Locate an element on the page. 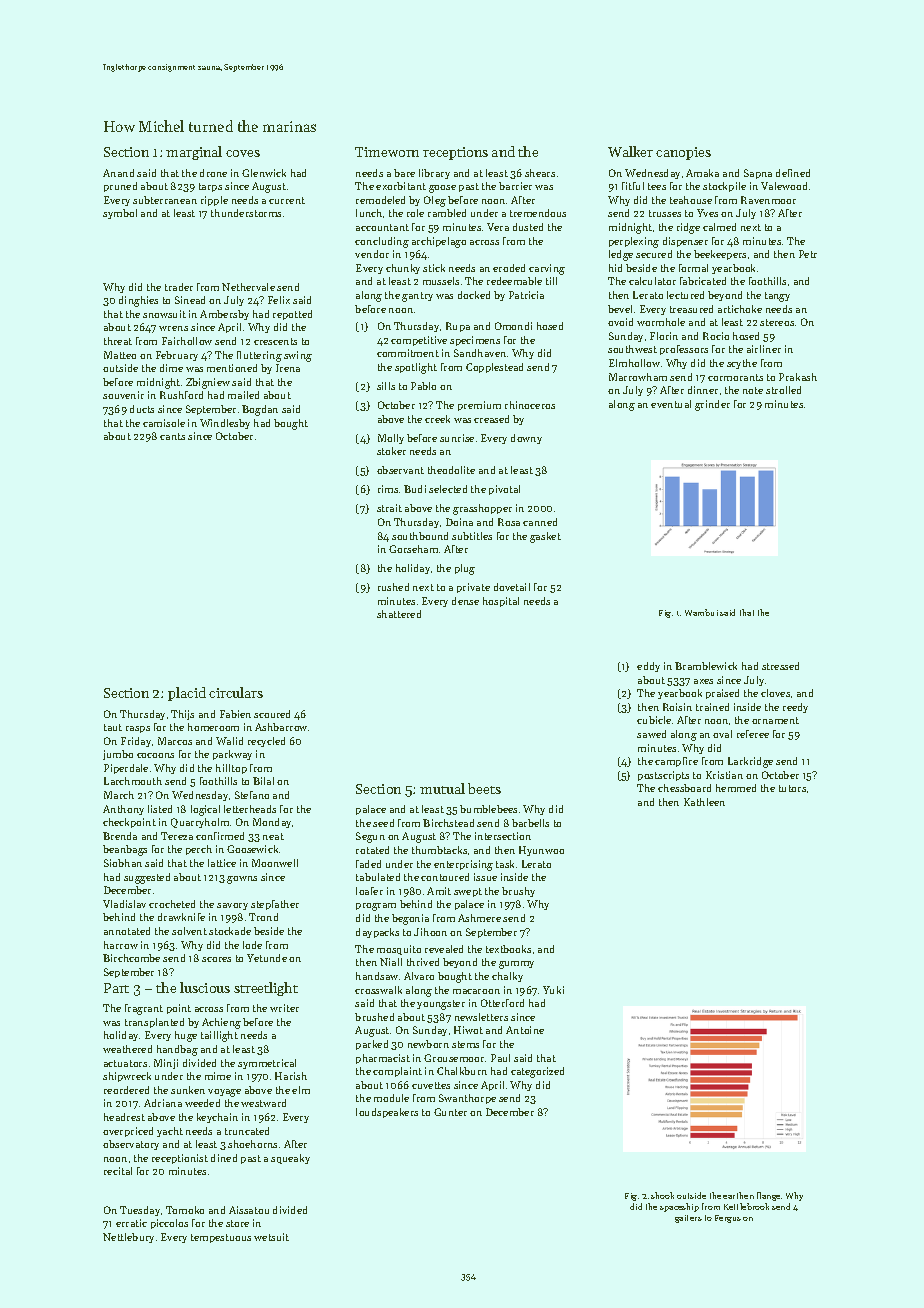 This page has height=1308, width=924. Ambersby is located at coordinates (224, 315).
